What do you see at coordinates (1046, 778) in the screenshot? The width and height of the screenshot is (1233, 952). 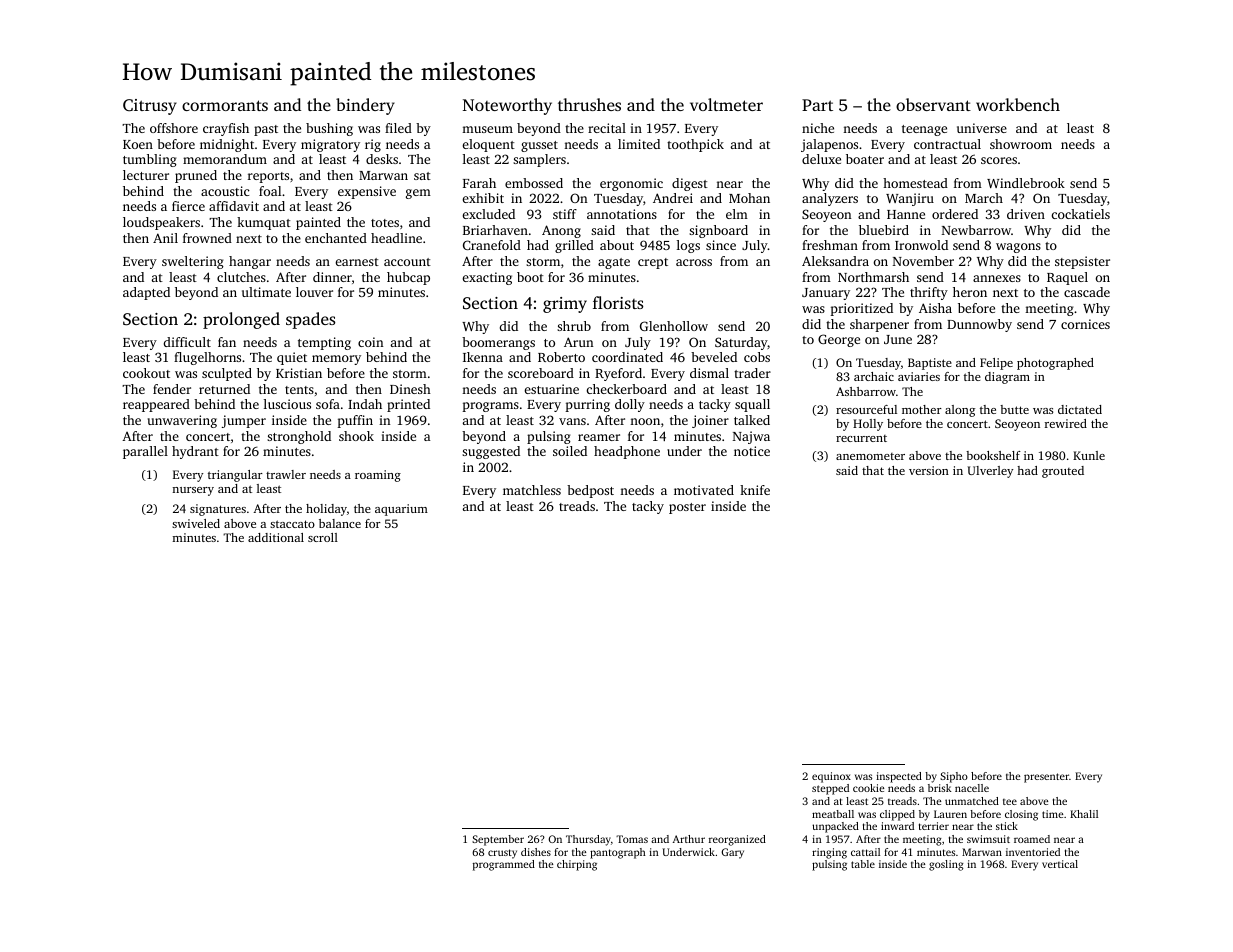 I see `presenter` at bounding box center [1046, 778].
